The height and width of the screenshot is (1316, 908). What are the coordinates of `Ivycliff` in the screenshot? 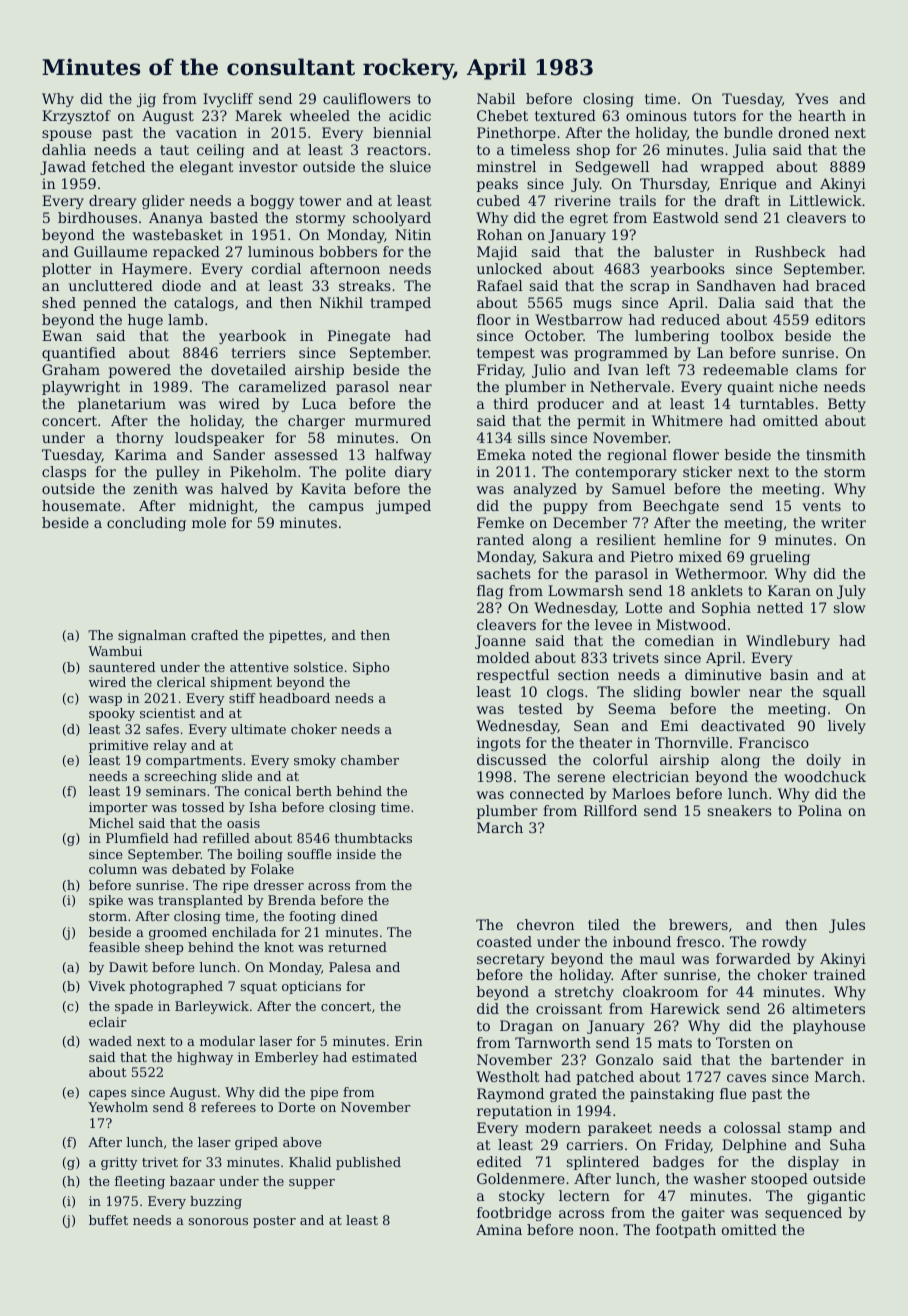 It's located at (228, 100).
